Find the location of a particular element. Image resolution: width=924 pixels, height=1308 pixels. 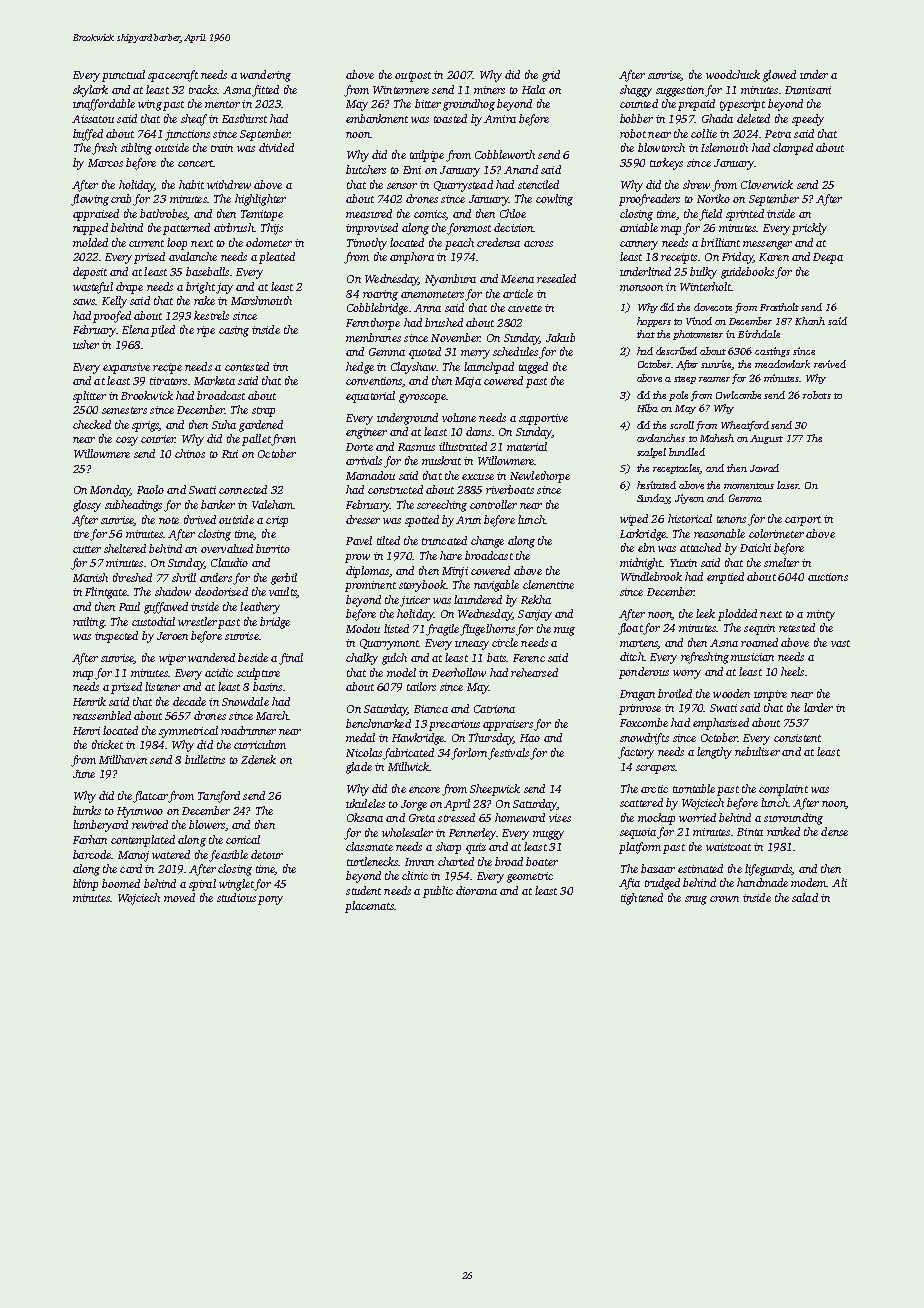

Cobbleworth is located at coordinates (505, 154).
